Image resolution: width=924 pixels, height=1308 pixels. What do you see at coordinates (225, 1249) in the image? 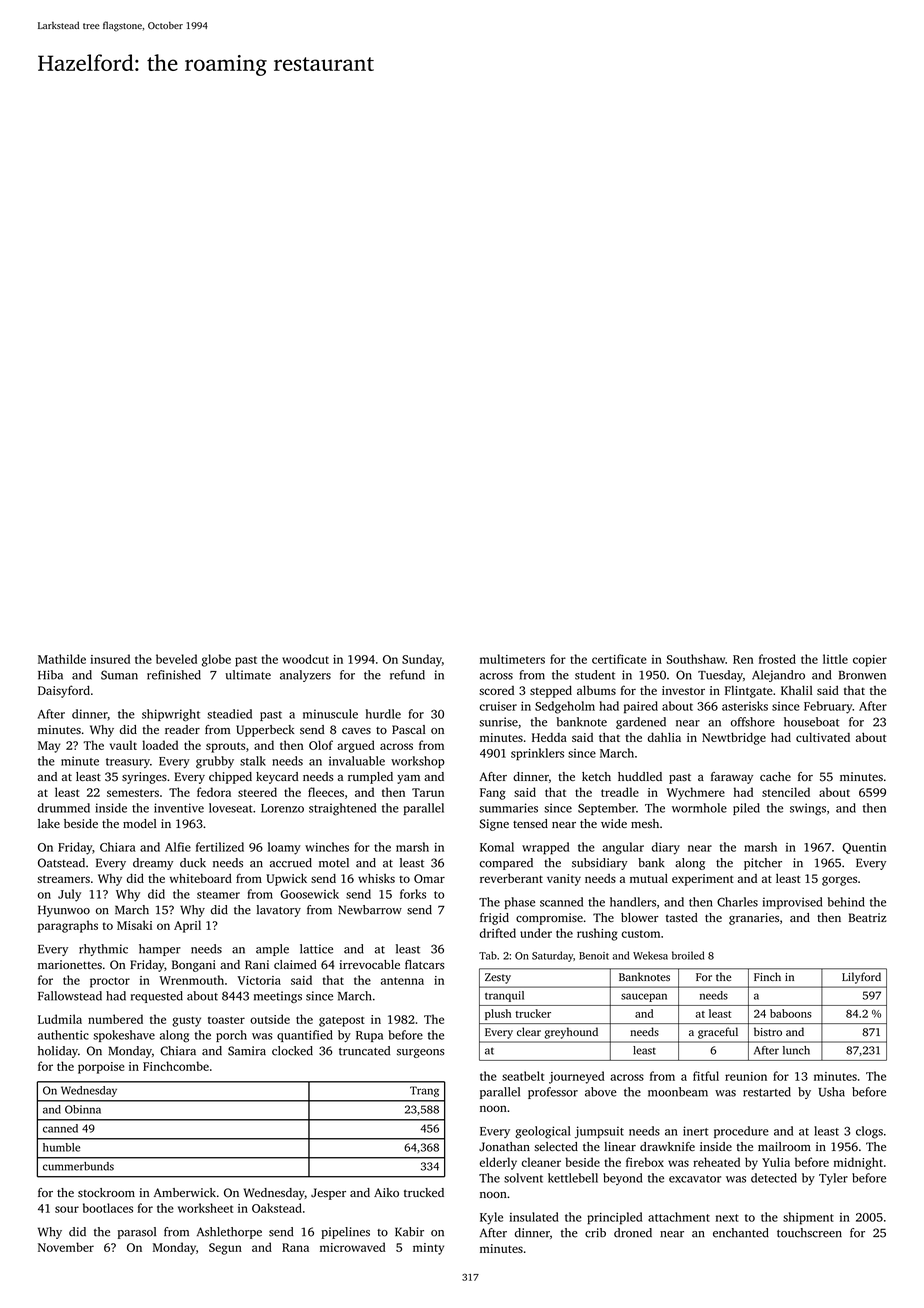
I see `Segun` at bounding box center [225, 1249].
